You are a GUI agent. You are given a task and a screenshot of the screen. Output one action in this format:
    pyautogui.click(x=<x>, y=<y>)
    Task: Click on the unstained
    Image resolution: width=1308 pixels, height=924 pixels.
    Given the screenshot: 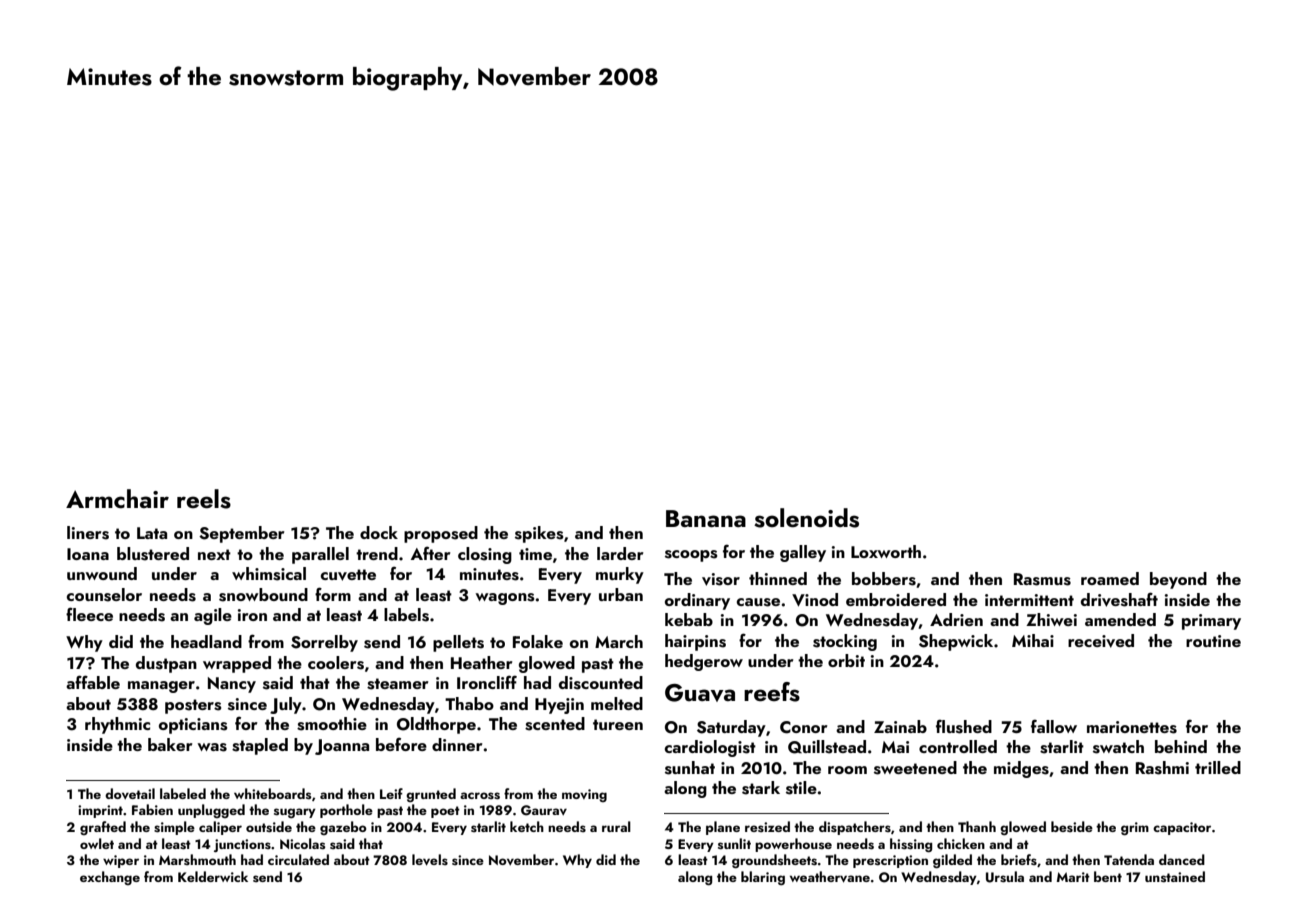 What is the action you would take?
    pyautogui.click(x=1175, y=876)
